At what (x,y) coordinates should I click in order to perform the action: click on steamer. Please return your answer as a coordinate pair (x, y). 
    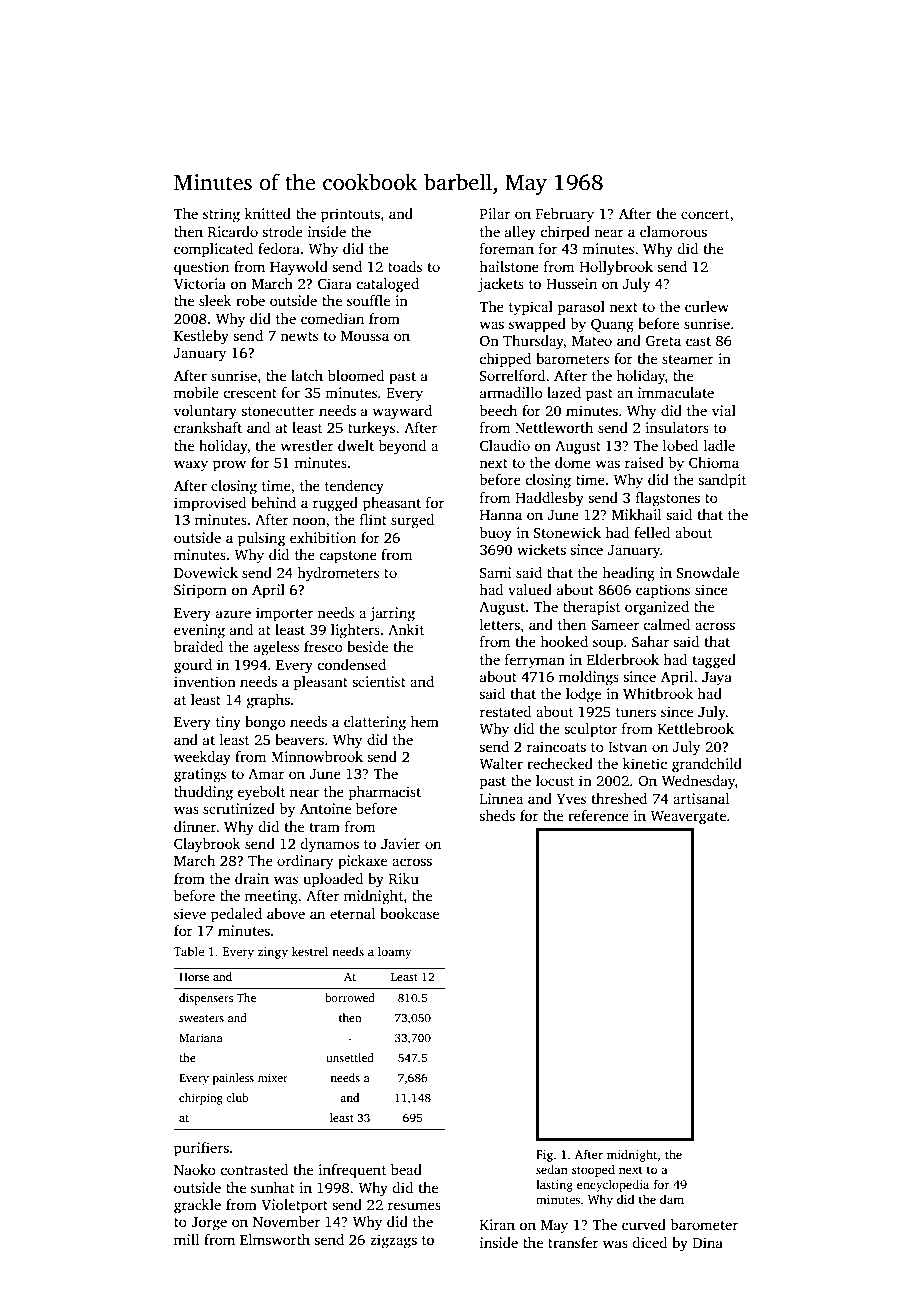
    Looking at the image, I should click on (688, 359).
